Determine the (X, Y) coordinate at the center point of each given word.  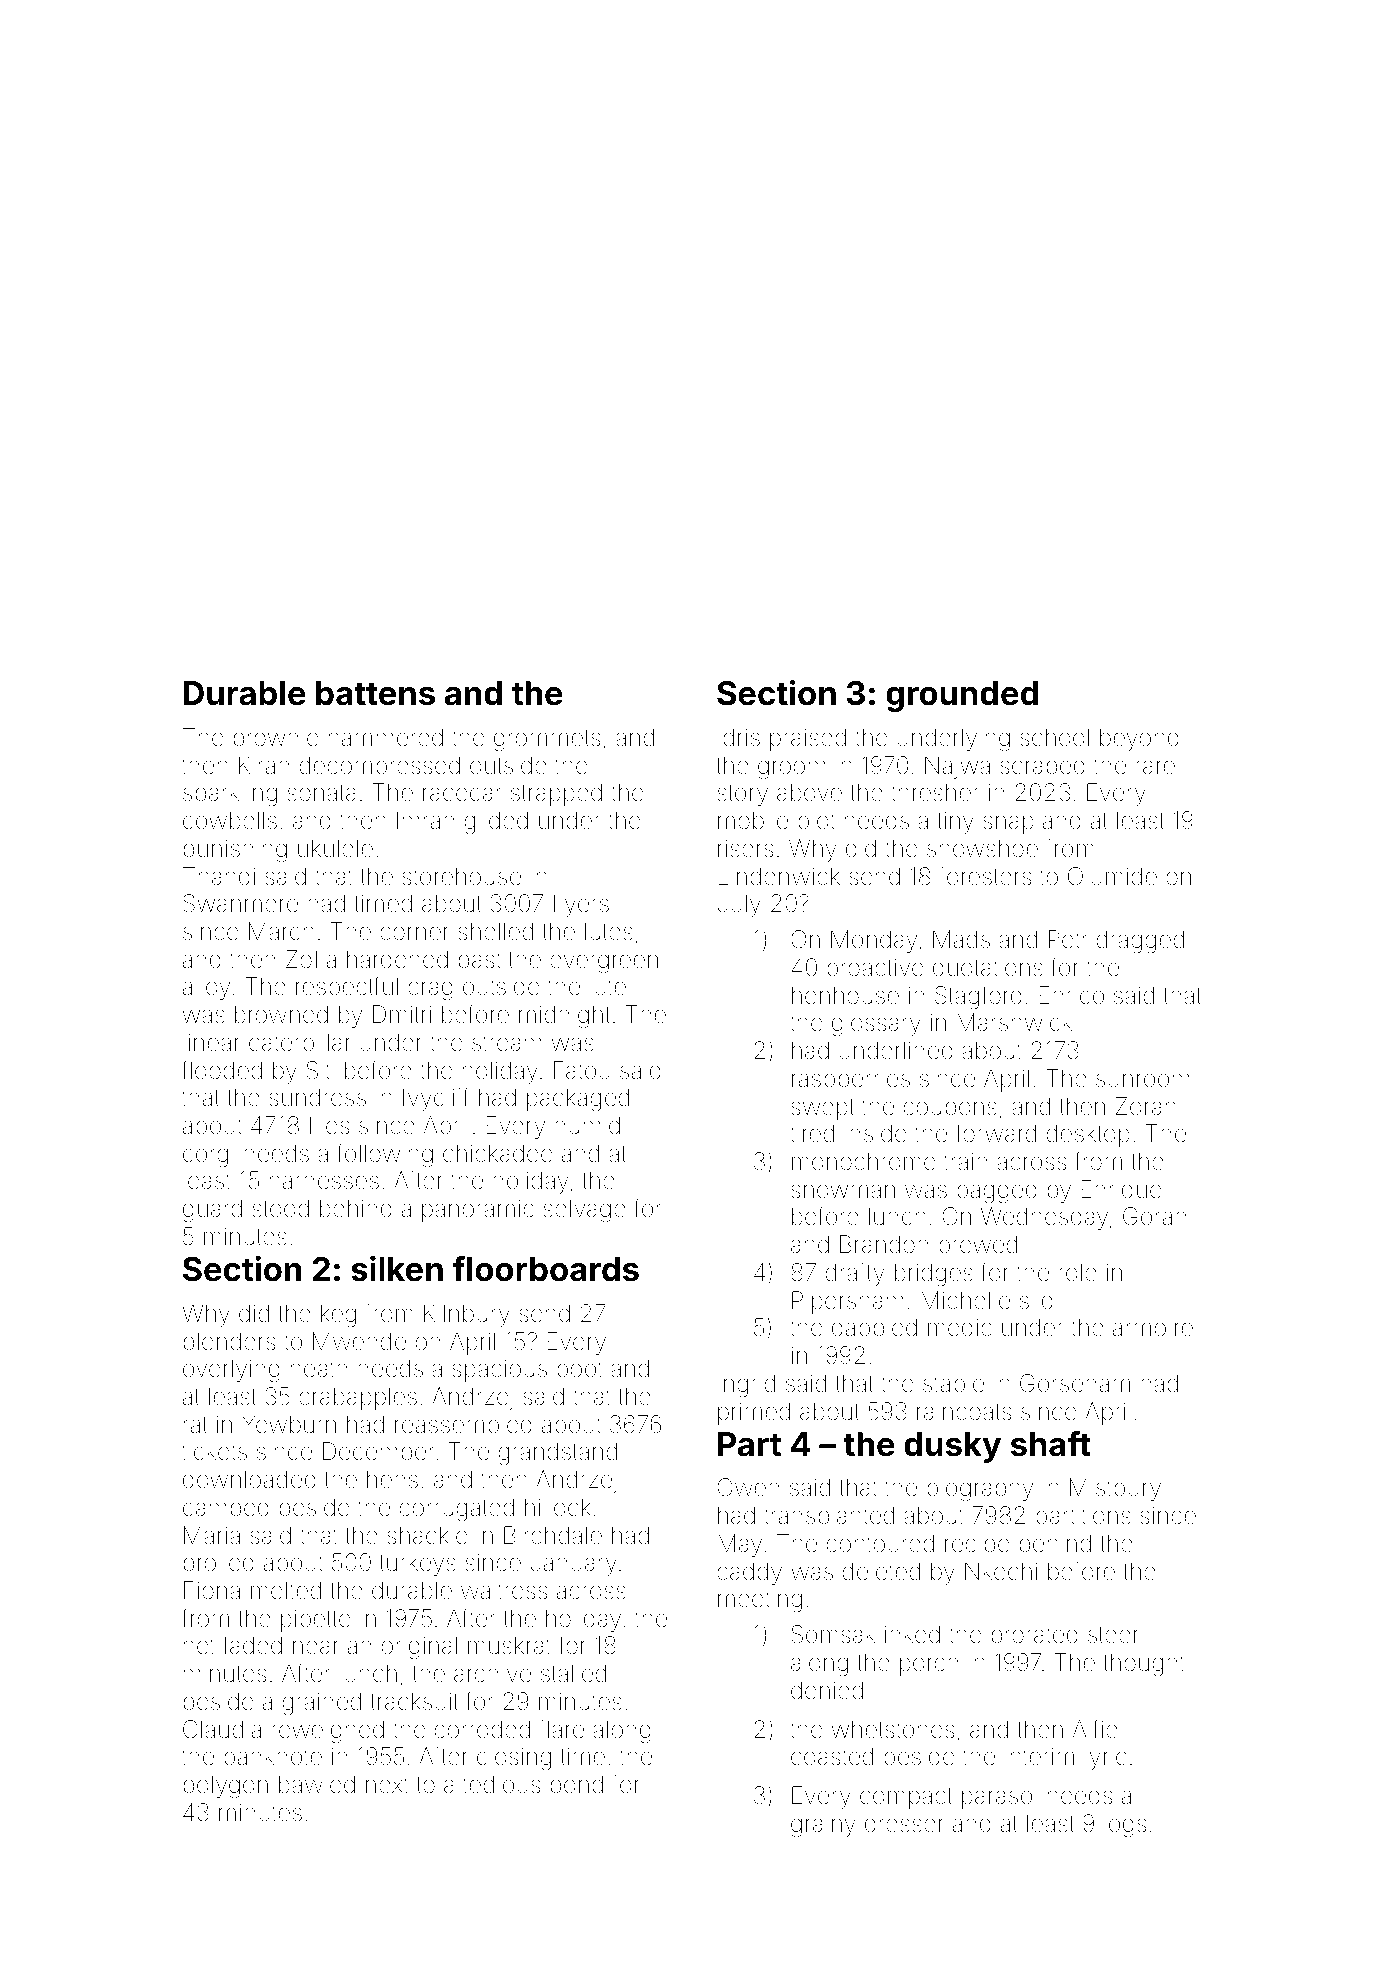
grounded (962, 696)
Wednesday (1044, 1218)
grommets (547, 740)
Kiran (264, 765)
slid (1036, 1300)
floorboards (545, 1269)
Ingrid (746, 1385)
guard (212, 1210)
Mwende (359, 1341)
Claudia (222, 1729)
